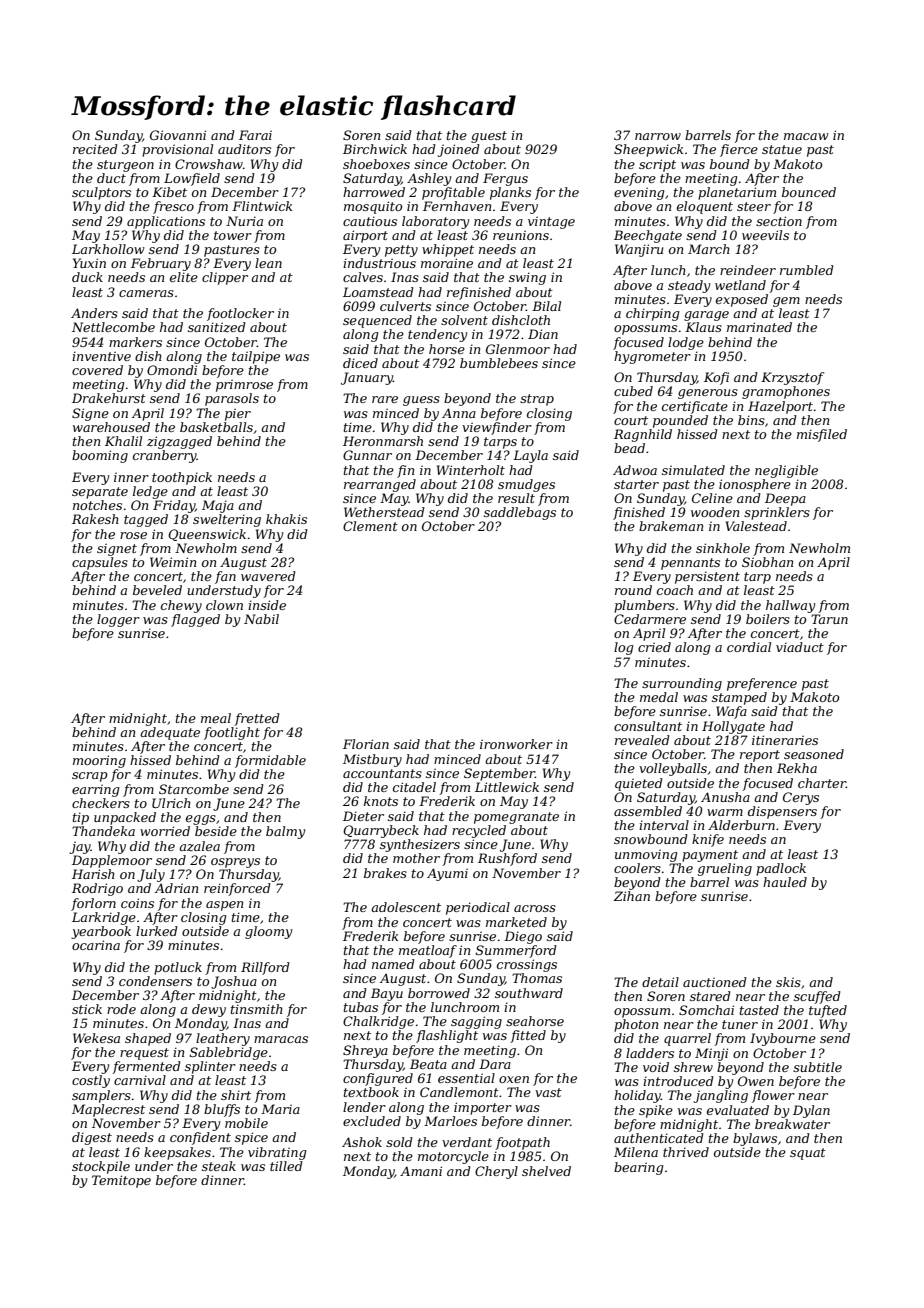 This screenshot has width=924, height=1308. What do you see at coordinates (439, 993) in the screenshot?
I see `borrowed` at bounding box center [439, 993].
